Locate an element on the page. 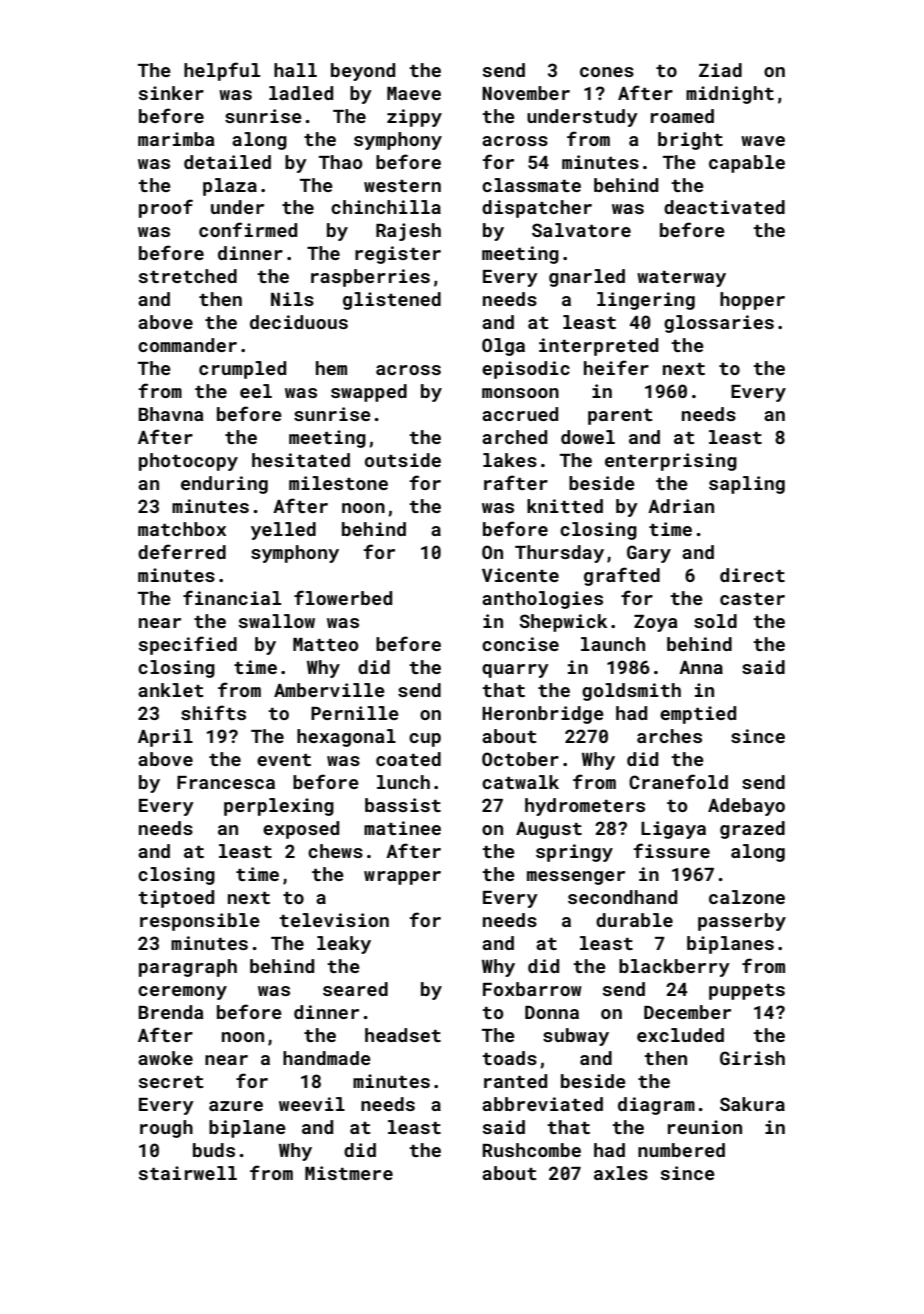 The image size is (924, 1314). stairwell is located at coordinates (188, 1173).
